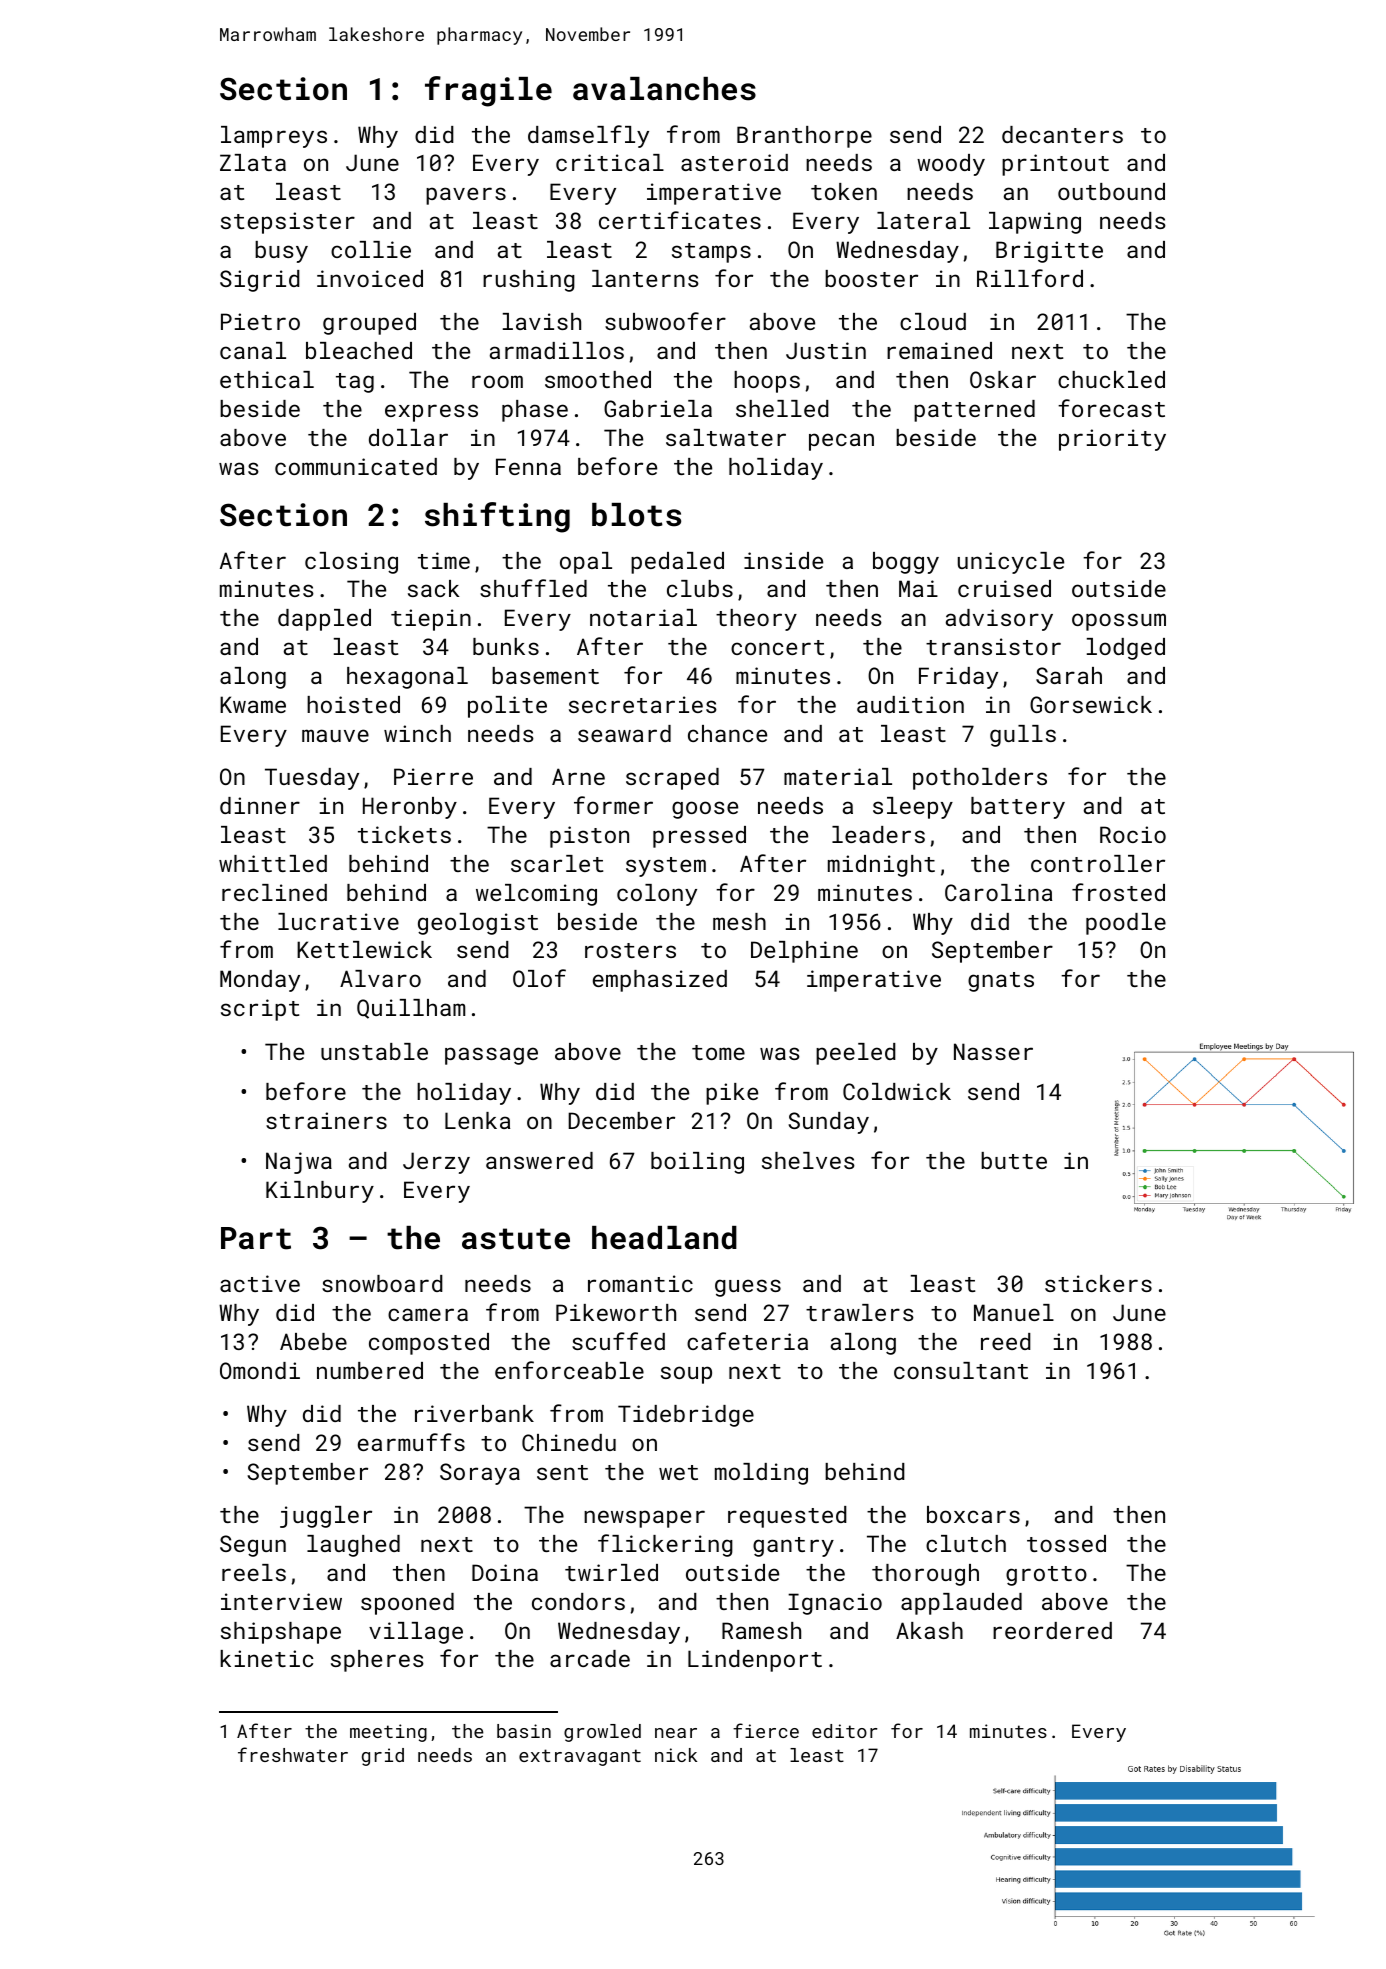 The height and width of the screenshot is (1969, 1386). I want to click on tickets, so click(404, 834).
